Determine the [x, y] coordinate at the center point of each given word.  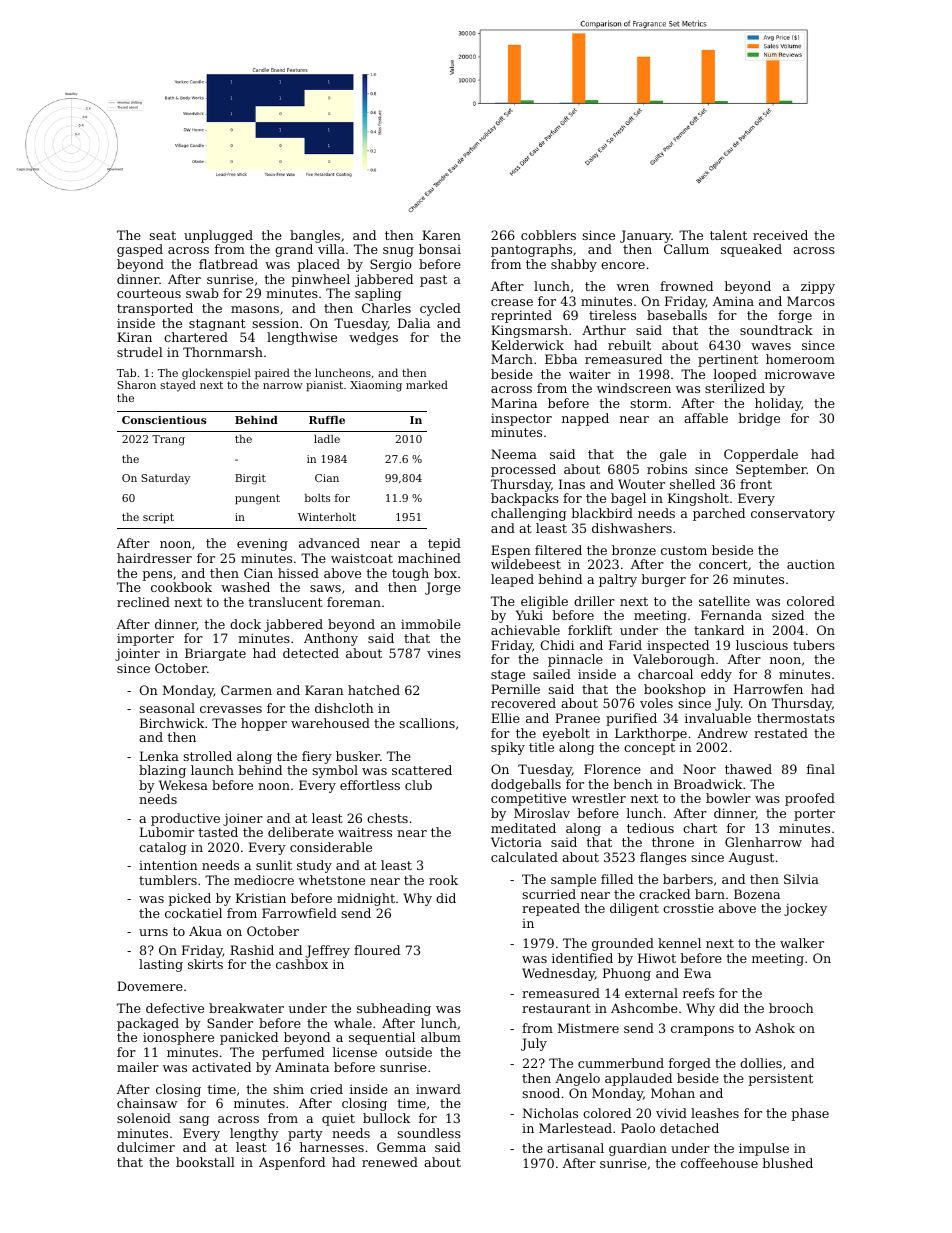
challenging [528, 514]
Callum [686, 249]
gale [673, 455]
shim [288, 1089]
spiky [508, 748]
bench [633, 784]
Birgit [250, 479]
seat [162, 235]
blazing [162, 771]
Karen [441, 235]
